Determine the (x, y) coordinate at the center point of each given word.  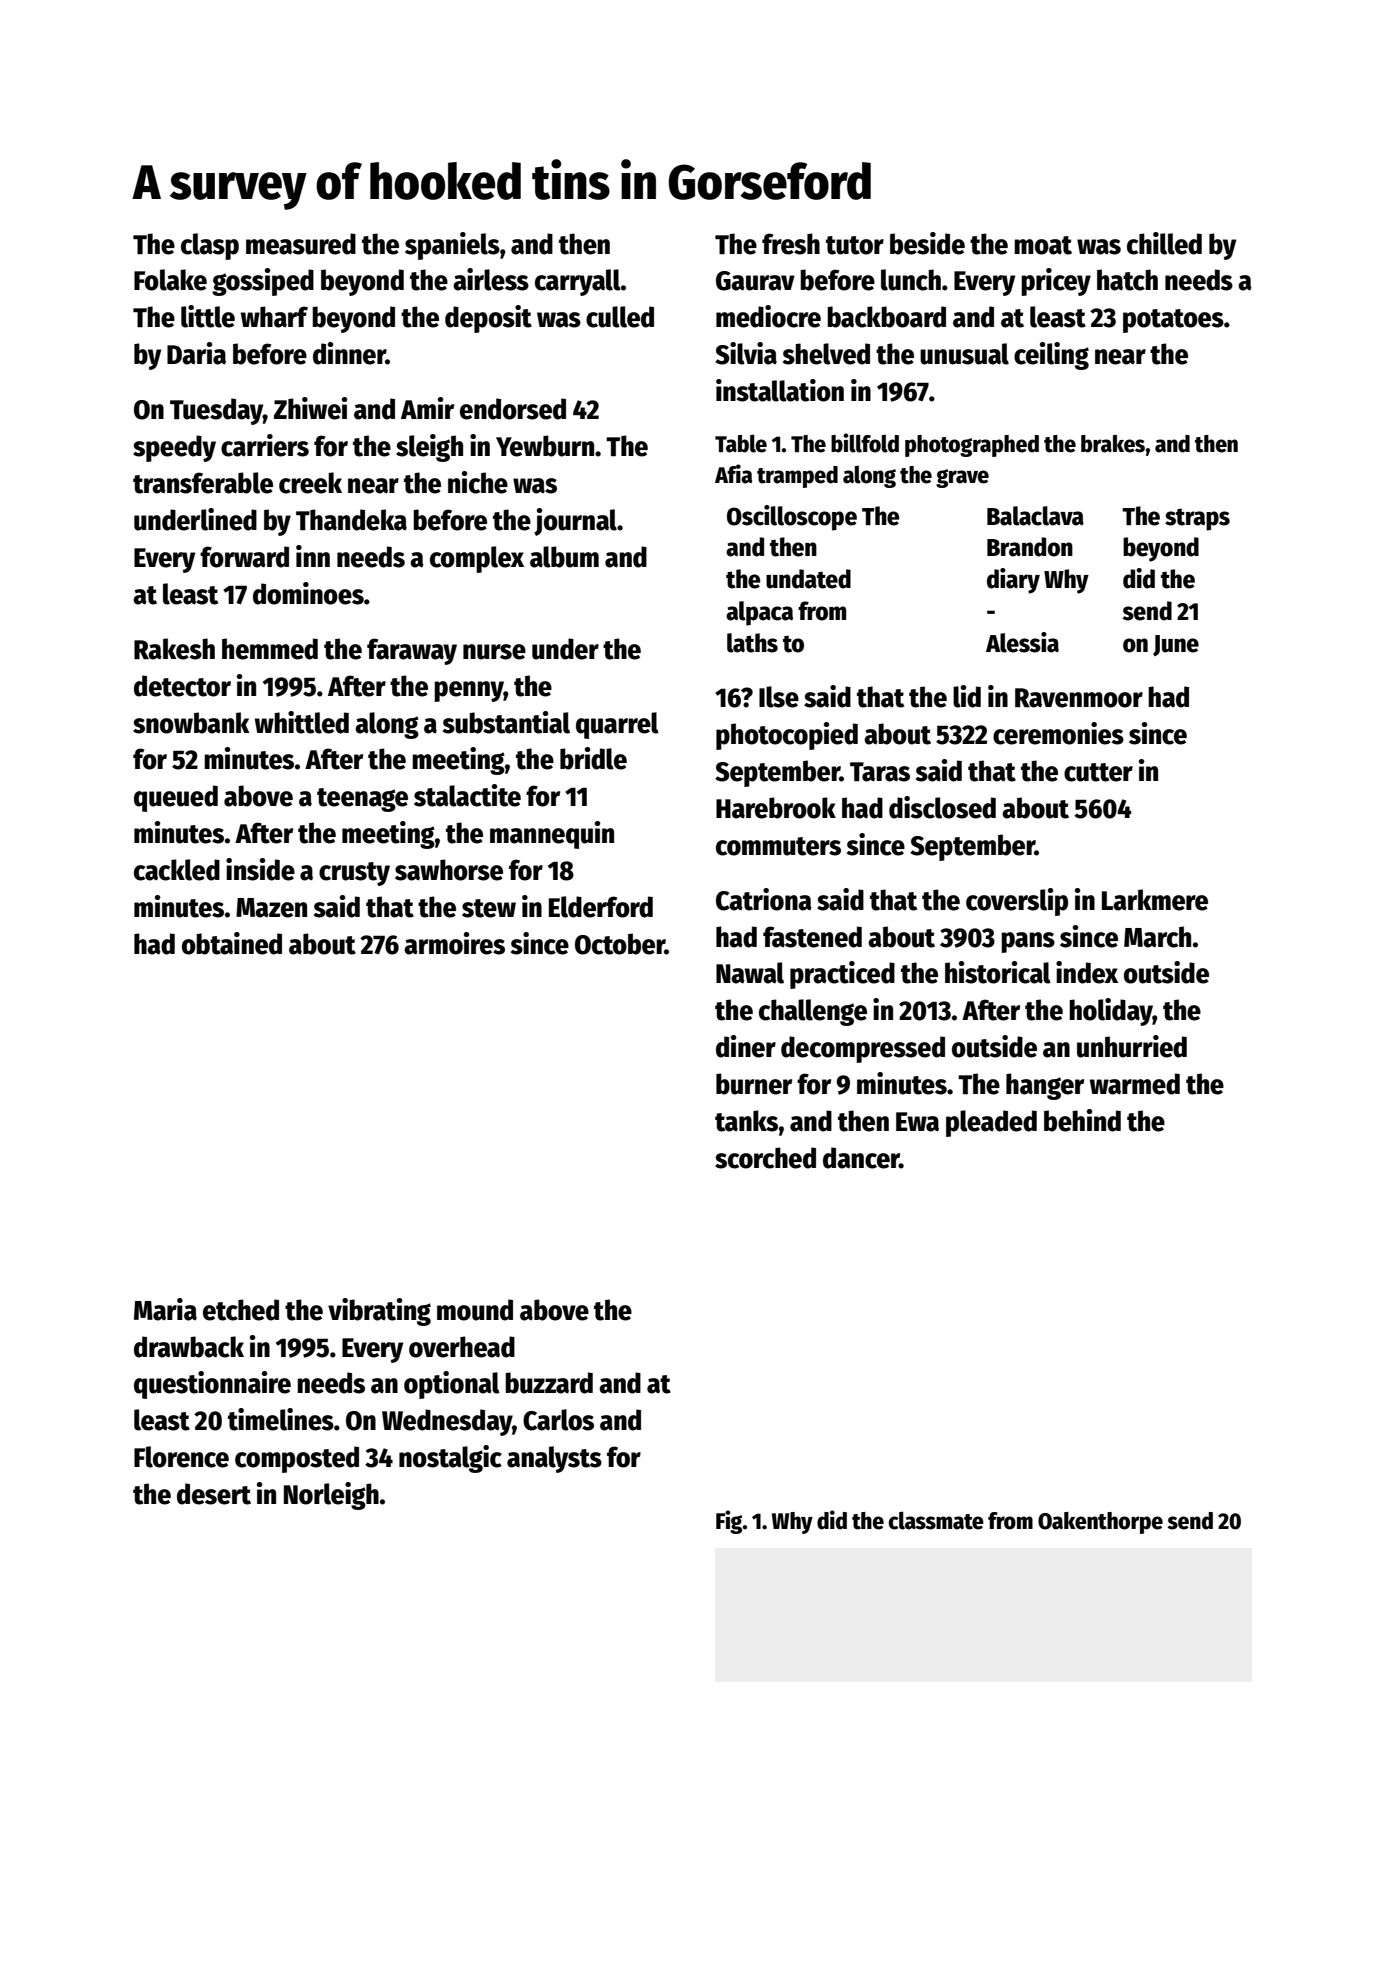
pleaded (991, 1123)
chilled (1164, 243)
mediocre (768, 316)
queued (176, 798)
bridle (593, 758)
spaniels (452, 246)
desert (214, 1494)
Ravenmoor (1079, 698)
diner (746, 1046)
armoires (454, 943)
